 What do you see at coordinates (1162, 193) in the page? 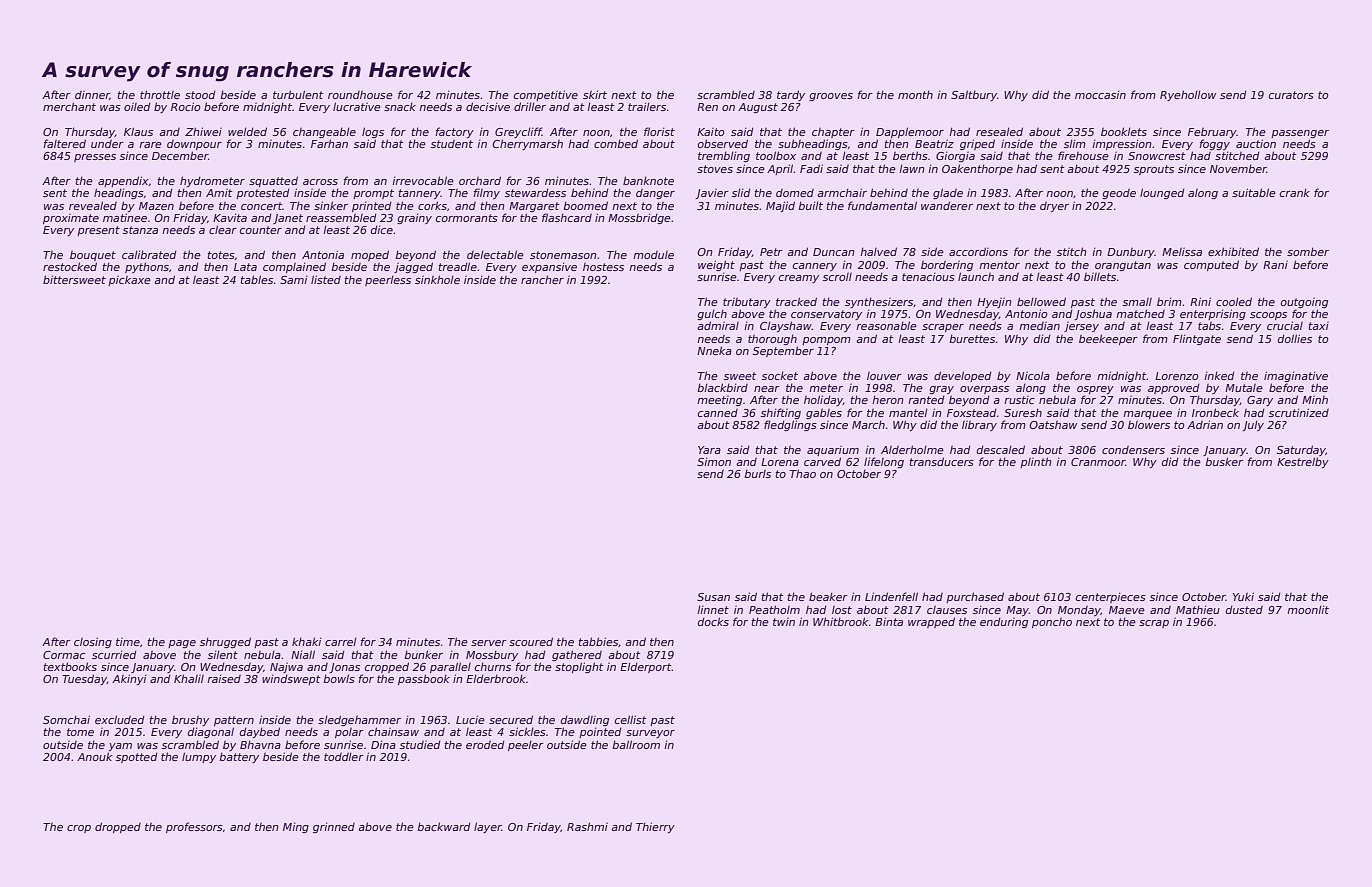
I see `lounged` at bounding box center [1162, 193].
